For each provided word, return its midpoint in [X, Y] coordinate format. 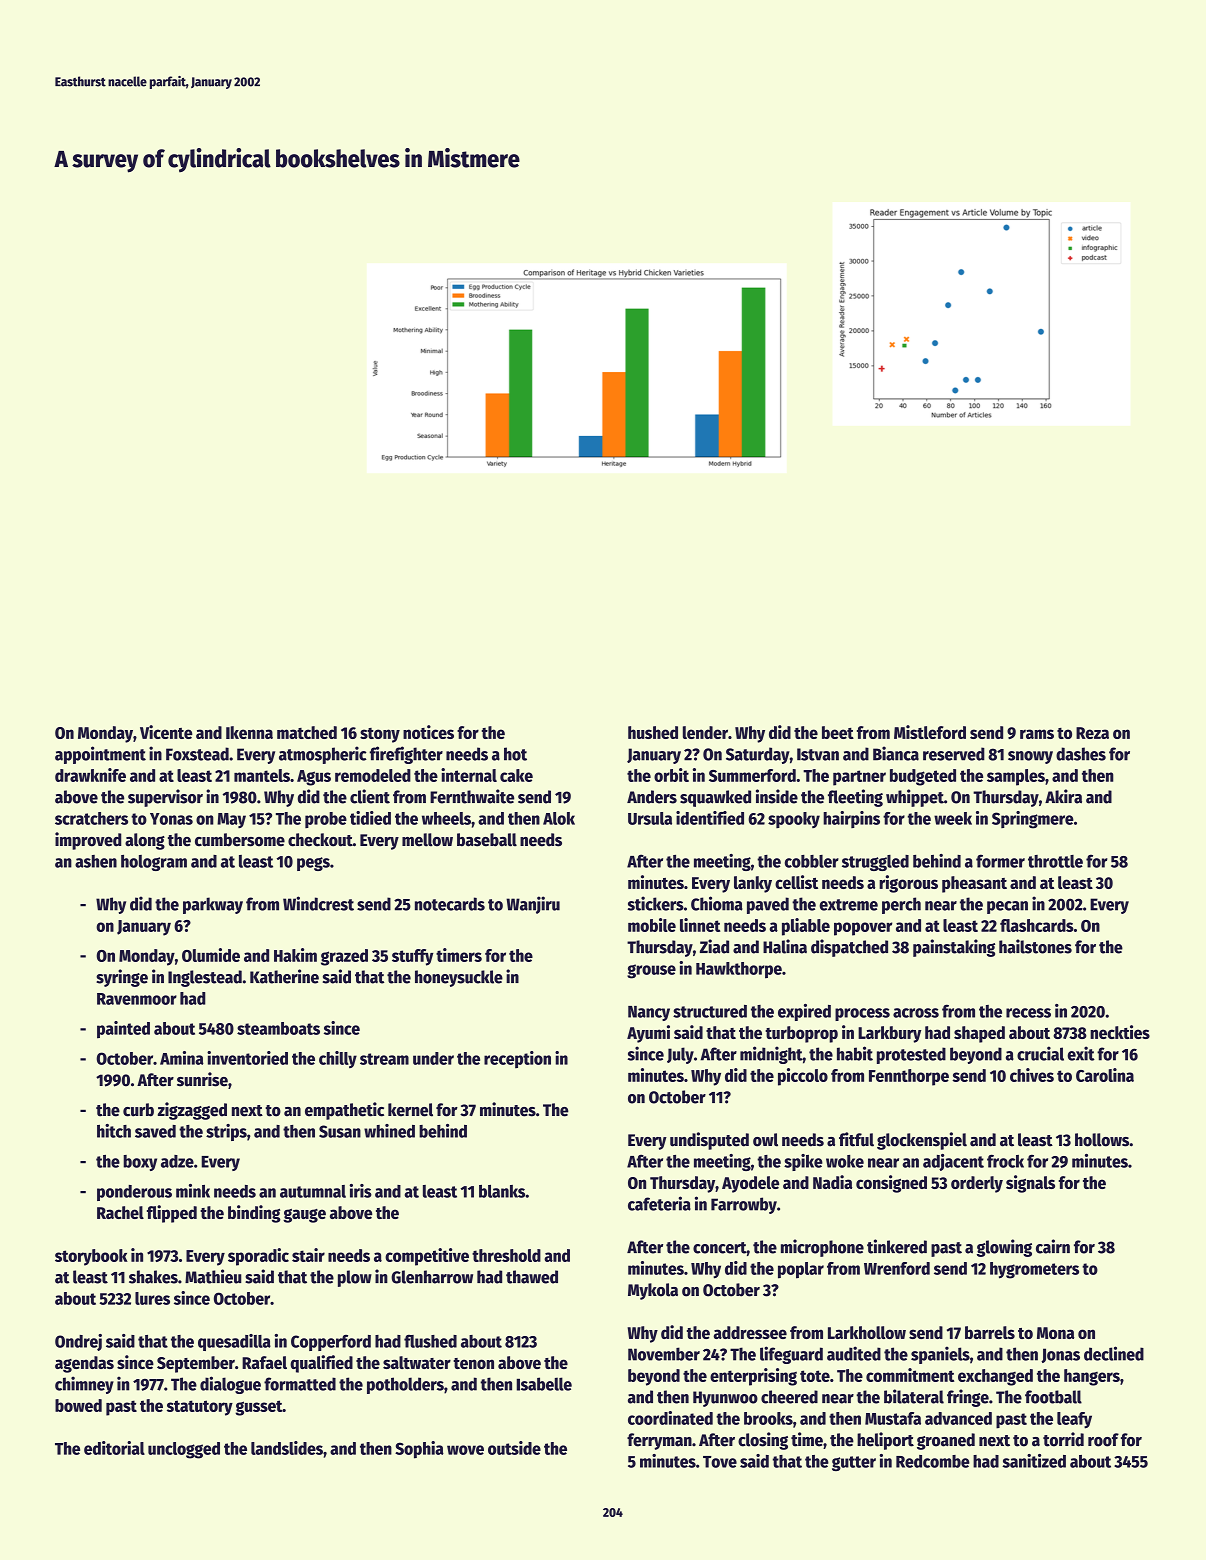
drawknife [90, 775]
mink [193, 1191]
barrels [990, 1332]
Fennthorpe [909, 1077]
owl [765, 1140]
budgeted [923, 777]
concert [720, 1248]
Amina [182, 1058]
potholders [405, 1385]
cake [516, 775]
